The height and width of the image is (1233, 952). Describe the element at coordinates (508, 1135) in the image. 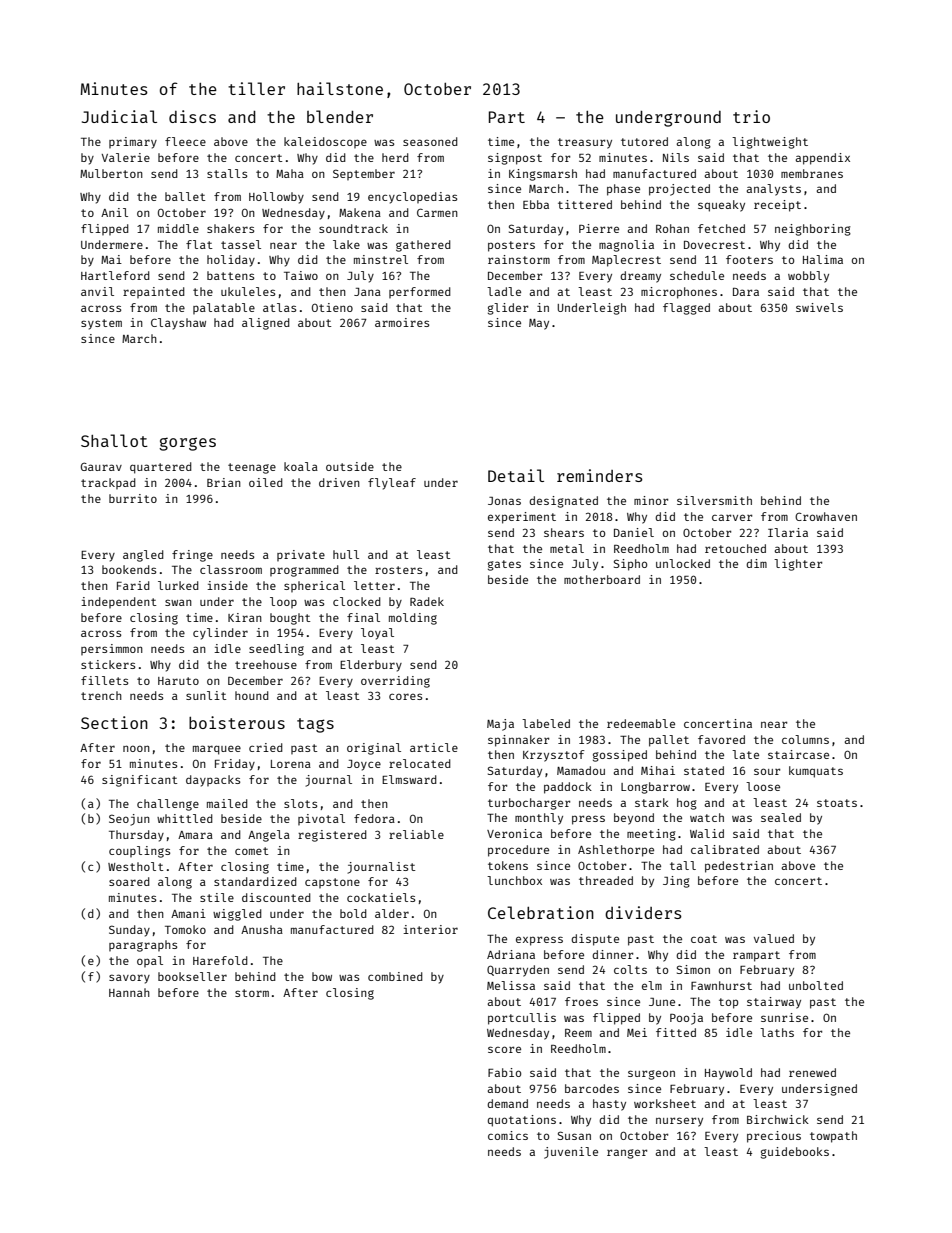

I see `comics` at that location.
